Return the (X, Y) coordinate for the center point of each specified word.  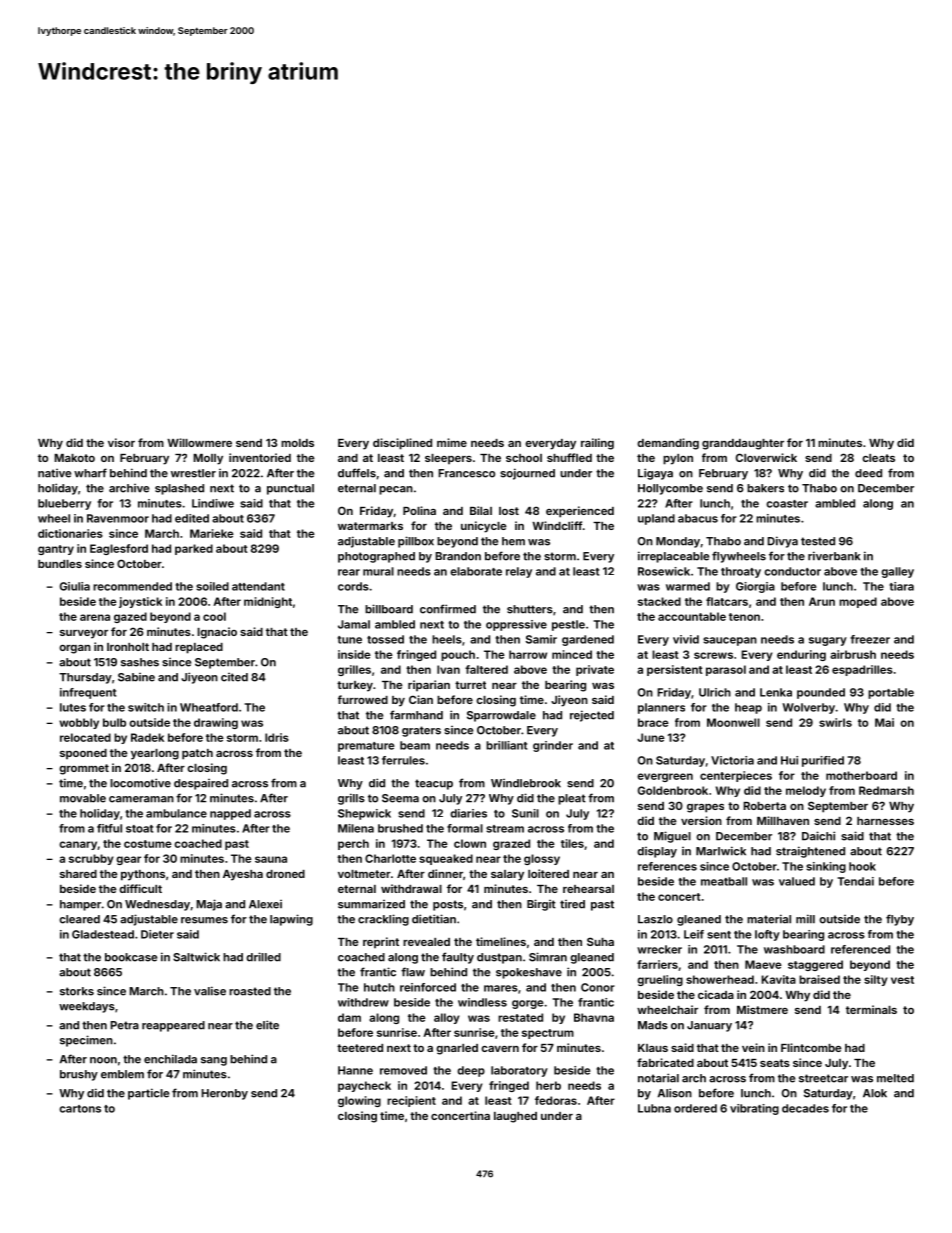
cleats (878, 458)
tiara (901, 586)
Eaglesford (119, 549)
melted (895, 1078)
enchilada (170, 1059)
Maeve (763, 964)
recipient (411, 1101)
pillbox (416, 542)
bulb (114, 722)
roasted (250, 991)
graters (421, 731)
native (54, 473)
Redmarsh (886, 790)
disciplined (402, 444)
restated (520, 1017)
